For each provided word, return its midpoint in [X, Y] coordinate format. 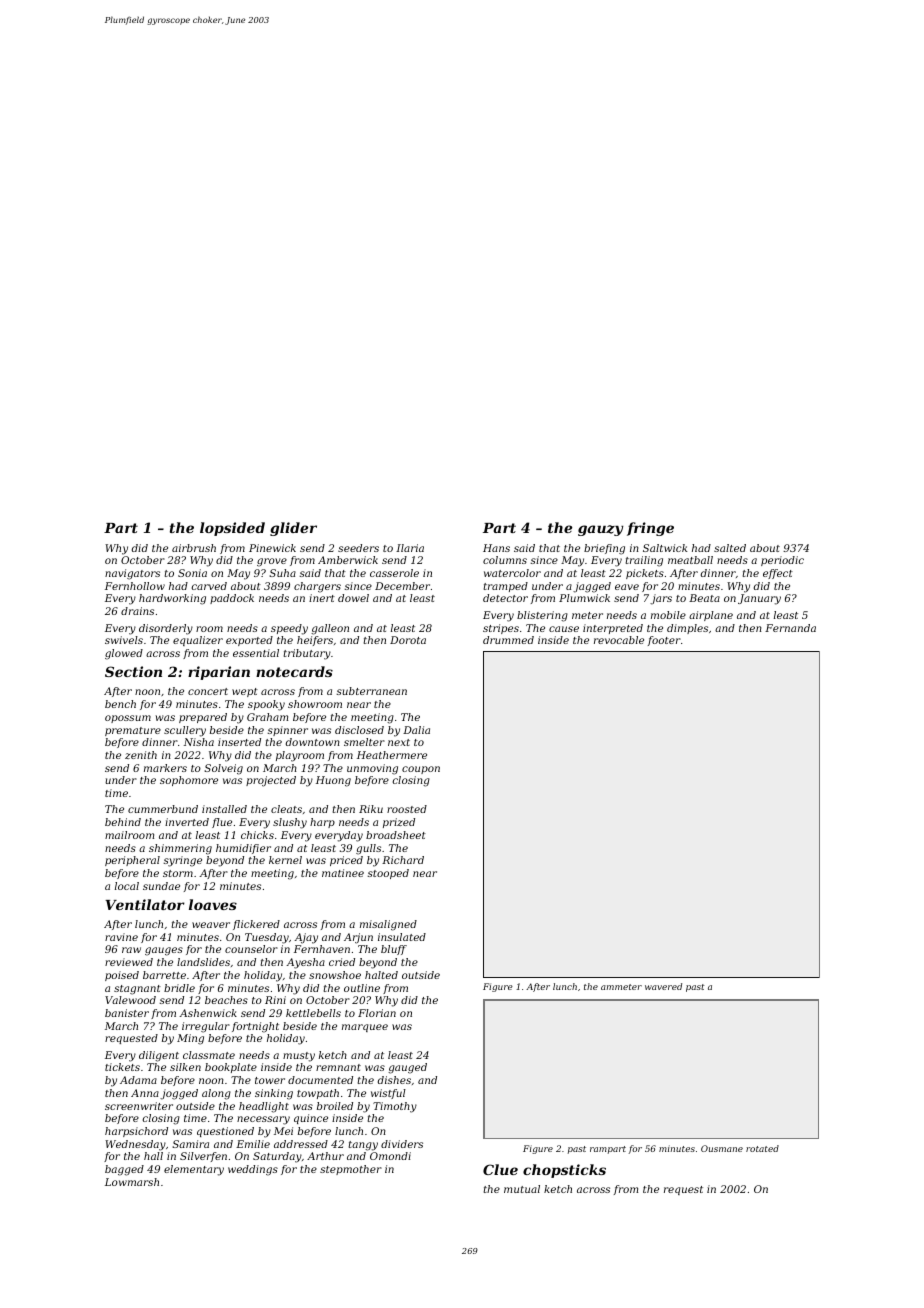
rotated [762, 1148]
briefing [604, 549]
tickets [122, 1067]
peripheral [132, 861]
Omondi [390, 1156]
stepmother [351, 1170]
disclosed [359, 730]
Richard [403, 860]
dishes [394, 1080]
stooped [388, 874]
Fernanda [790, 628]
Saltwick [665, 548]
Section [133, 671]
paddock [232, 599]
